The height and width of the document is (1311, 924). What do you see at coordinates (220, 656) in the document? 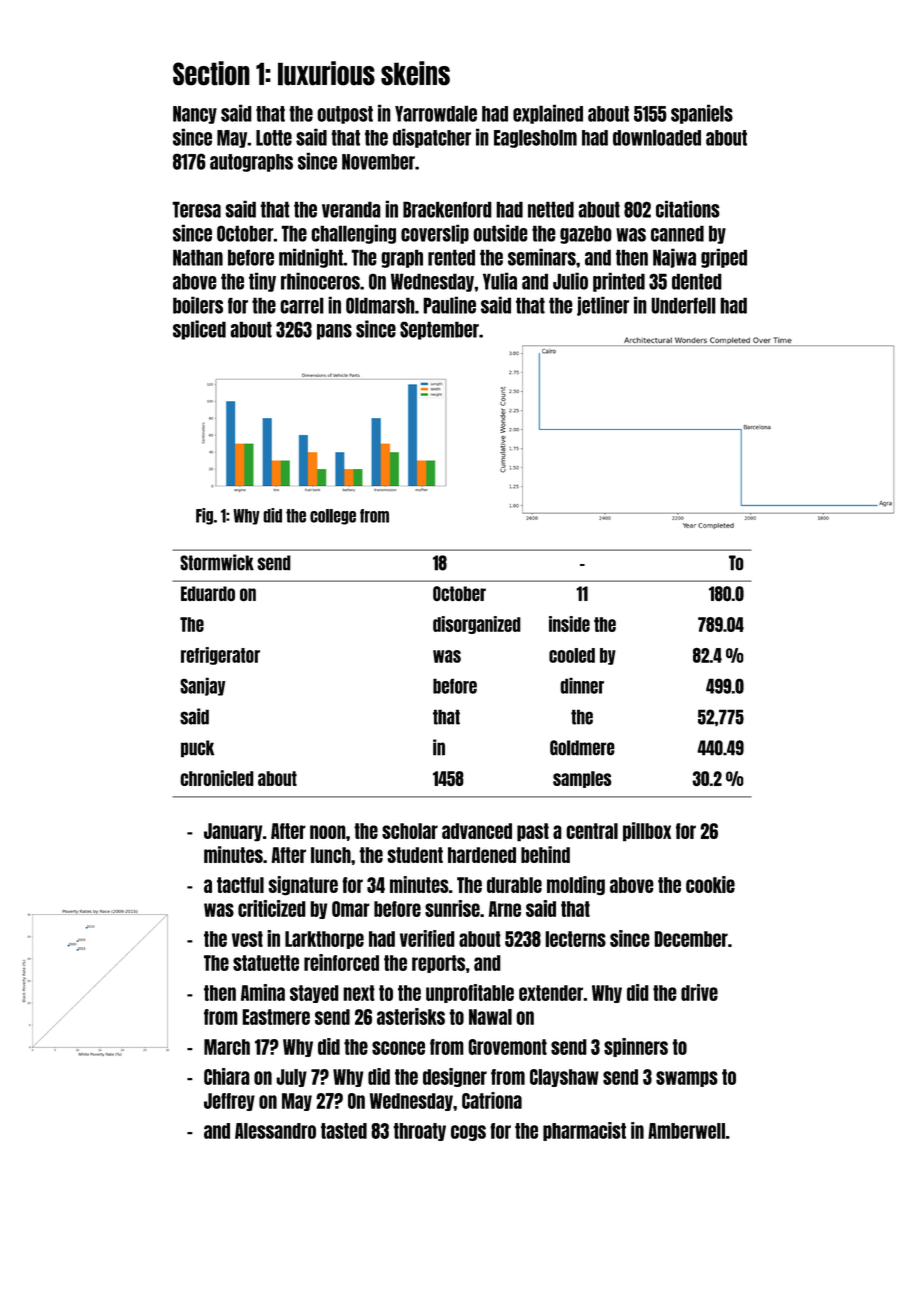
I see `refrigerator` at bounding box center [220, 656].
